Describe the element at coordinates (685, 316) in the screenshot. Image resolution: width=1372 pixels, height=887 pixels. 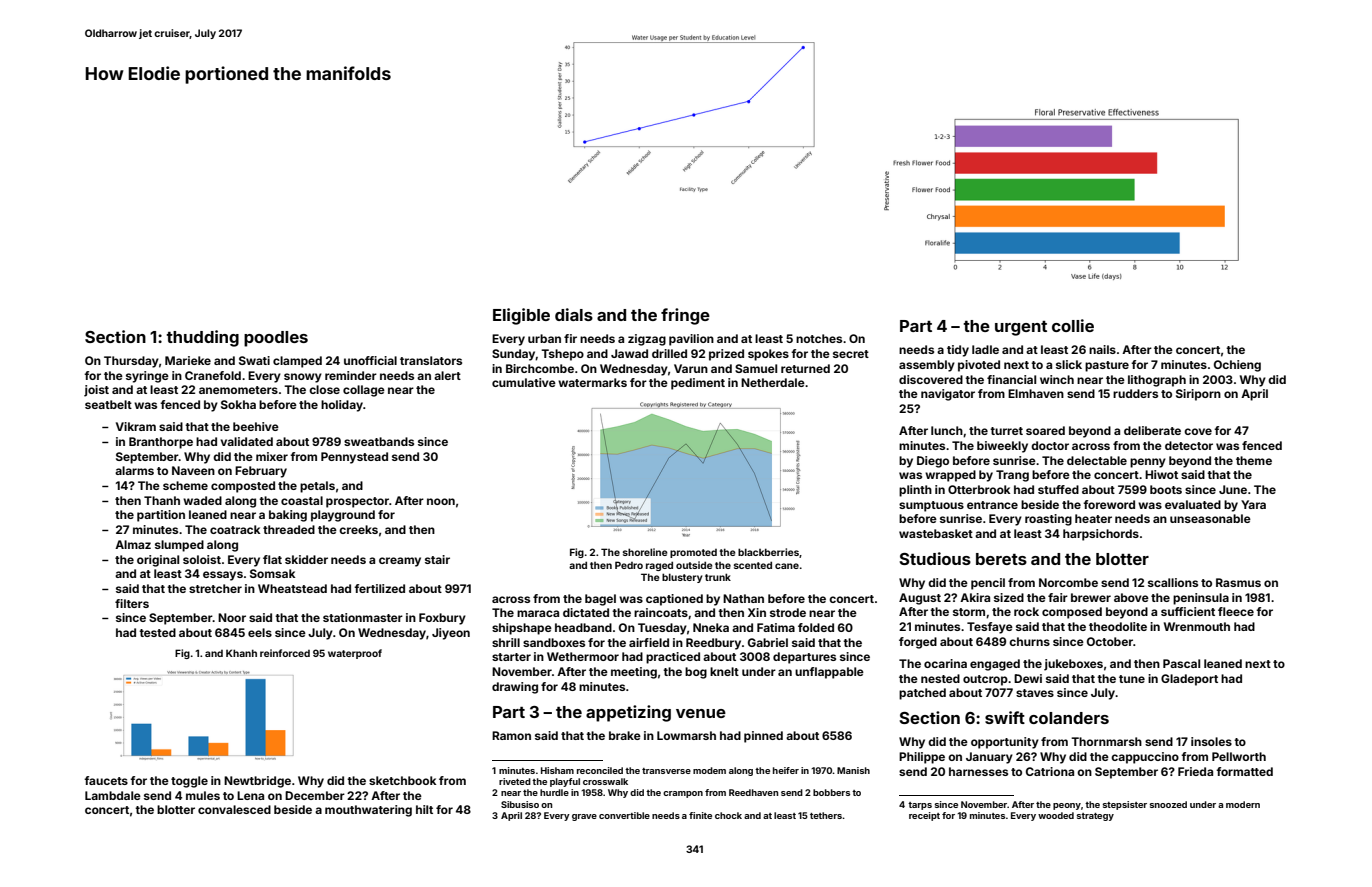
I see `fringe` at that location.
